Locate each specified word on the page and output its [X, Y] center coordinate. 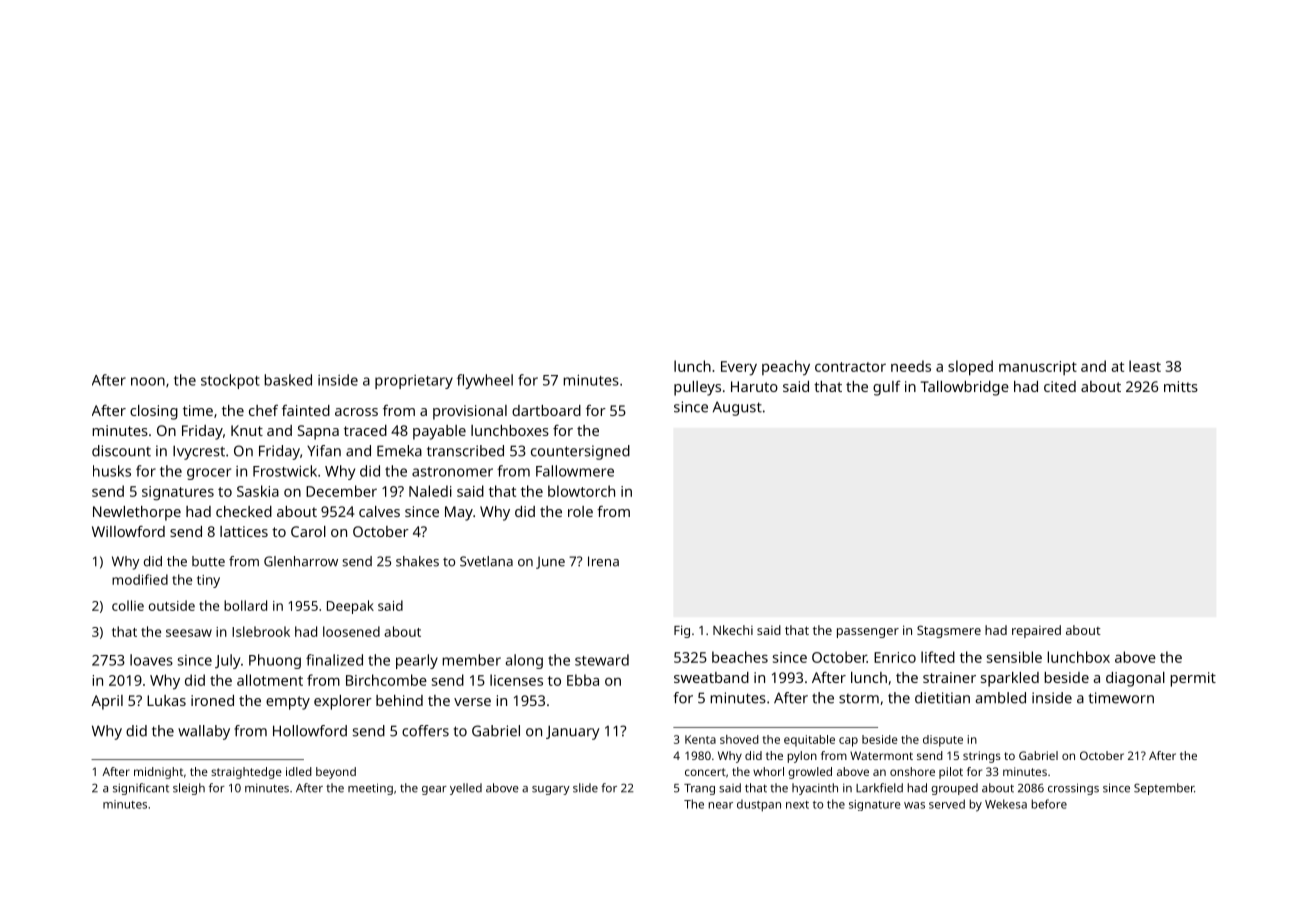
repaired [1036, 631]
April [107, 702]
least [1145, 366]
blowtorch [581, 491]
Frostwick [285, 471]
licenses [516, 680]
